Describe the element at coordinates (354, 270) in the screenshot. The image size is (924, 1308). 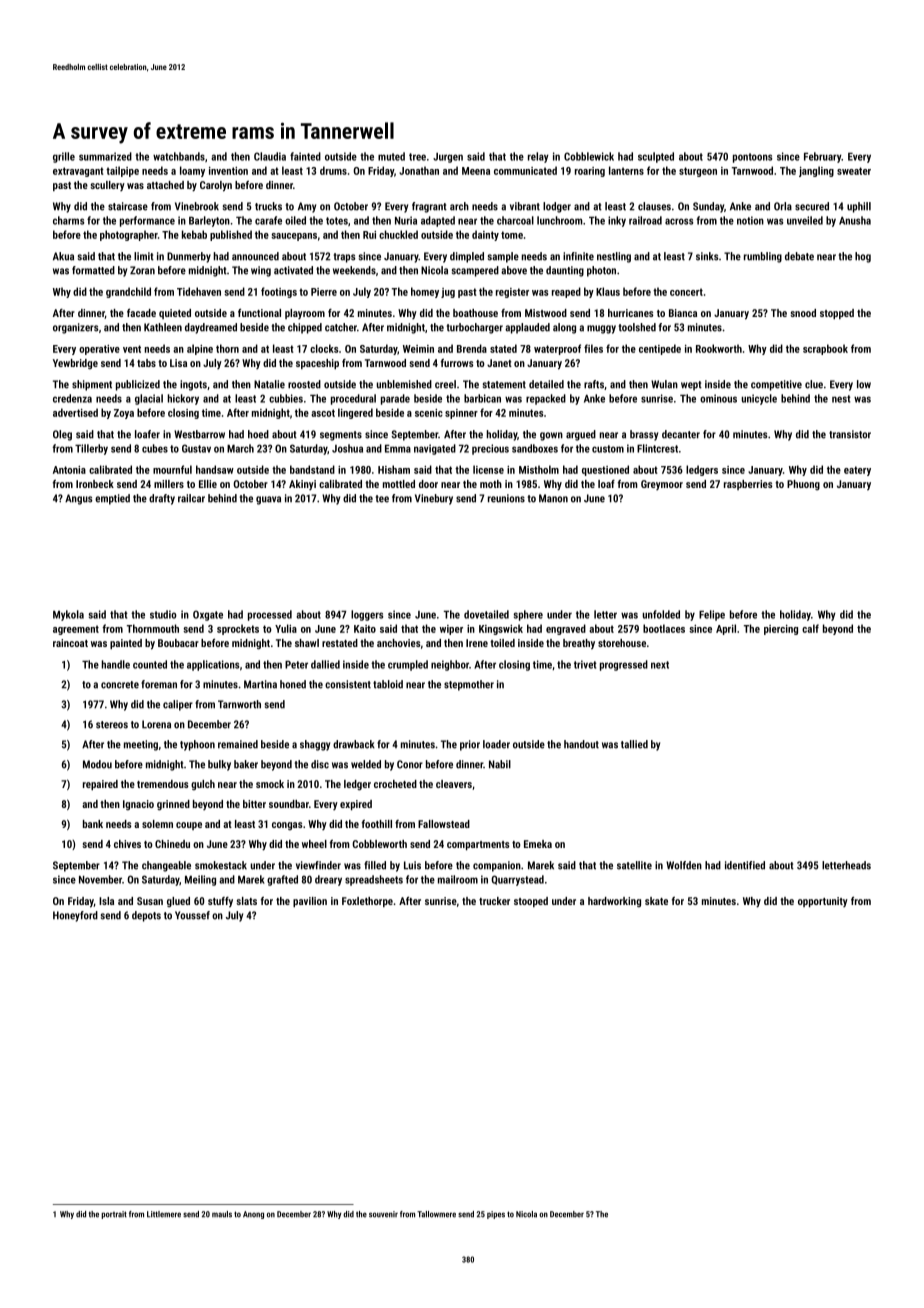
I see `weekends` at that location.
